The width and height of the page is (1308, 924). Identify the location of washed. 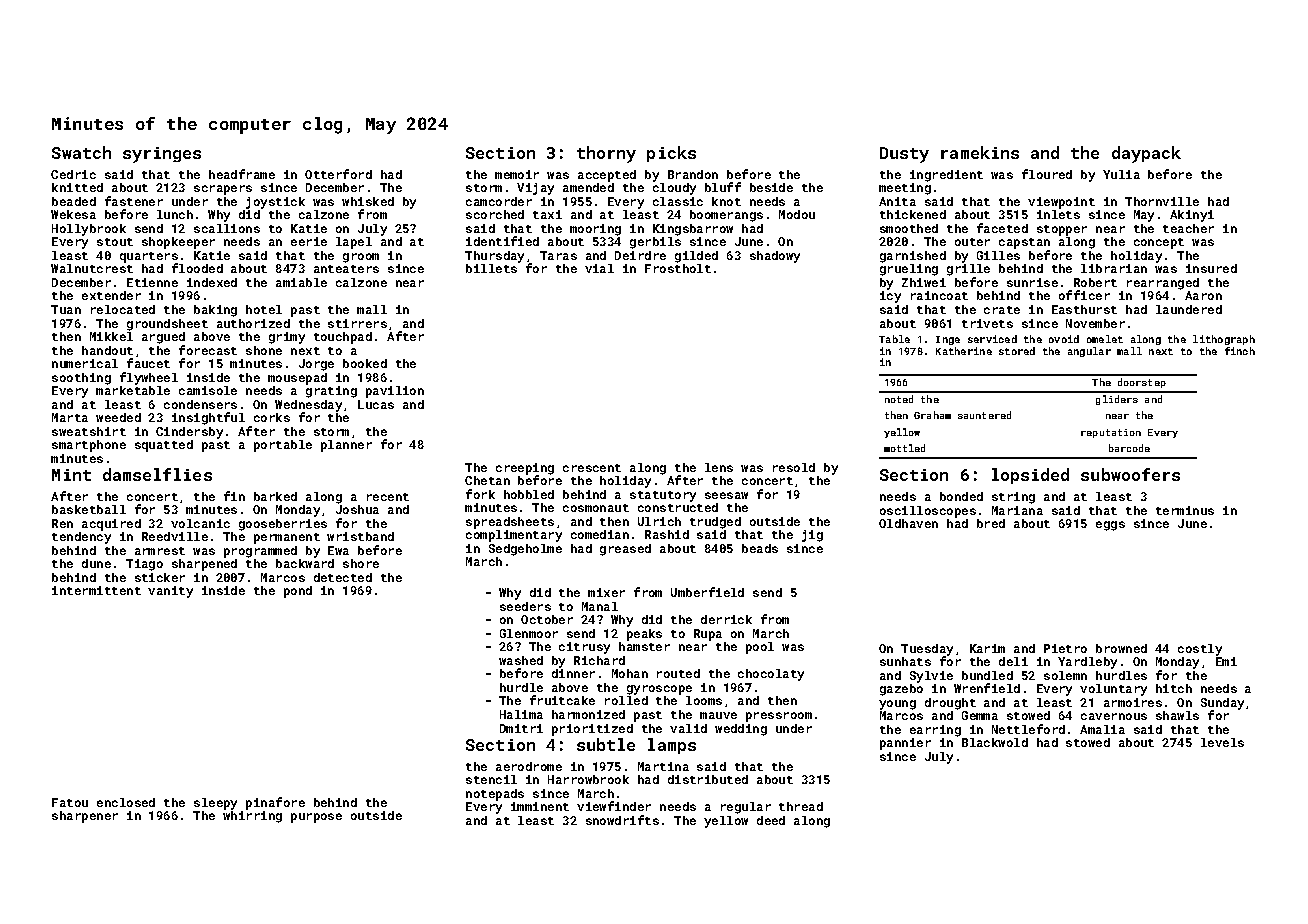
(521, 660).
